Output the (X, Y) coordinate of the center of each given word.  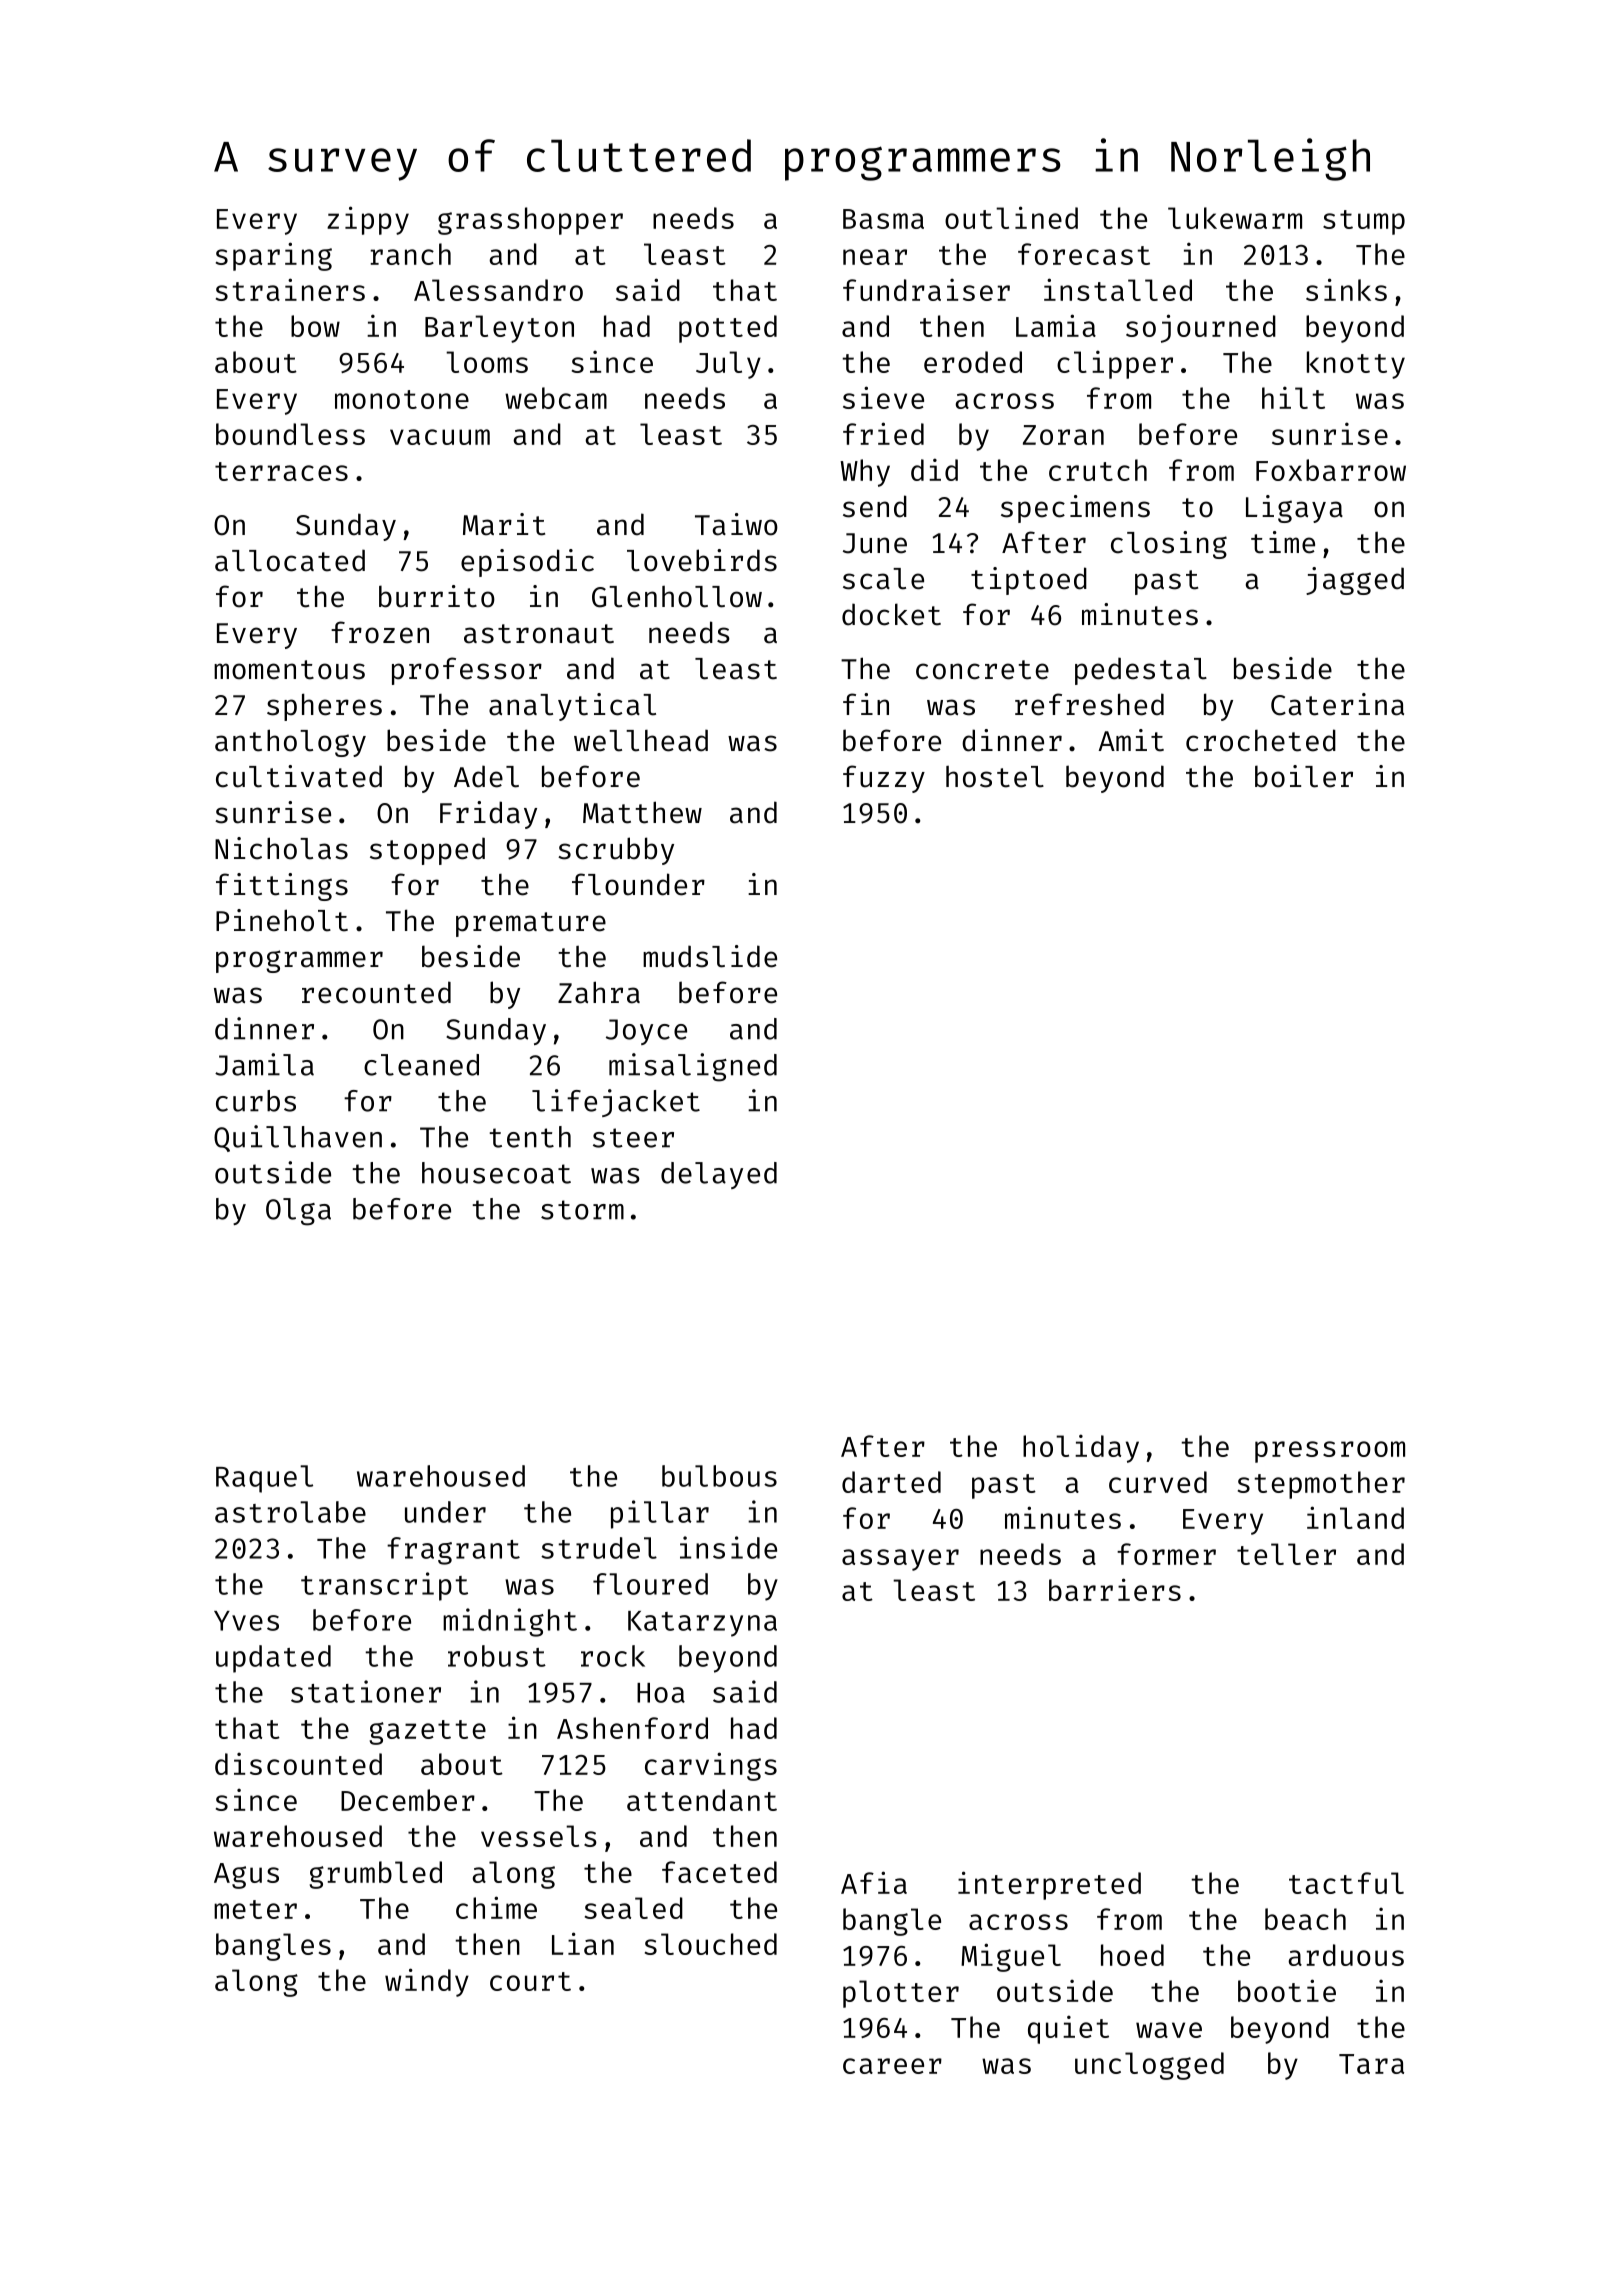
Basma (883, 219)
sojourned (1201, 328)
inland (1355, 1517)
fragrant (453, 1551)
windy (427, 1982)
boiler (1304, 776)
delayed (719, 1175)
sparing (274, 256)
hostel (995, 777)
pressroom (1330, 1452)
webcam (556, 398)
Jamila (264, 1064)
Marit (504, 524)
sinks (1346, 289)
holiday (1081, 1448)
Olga (298, 1212)
